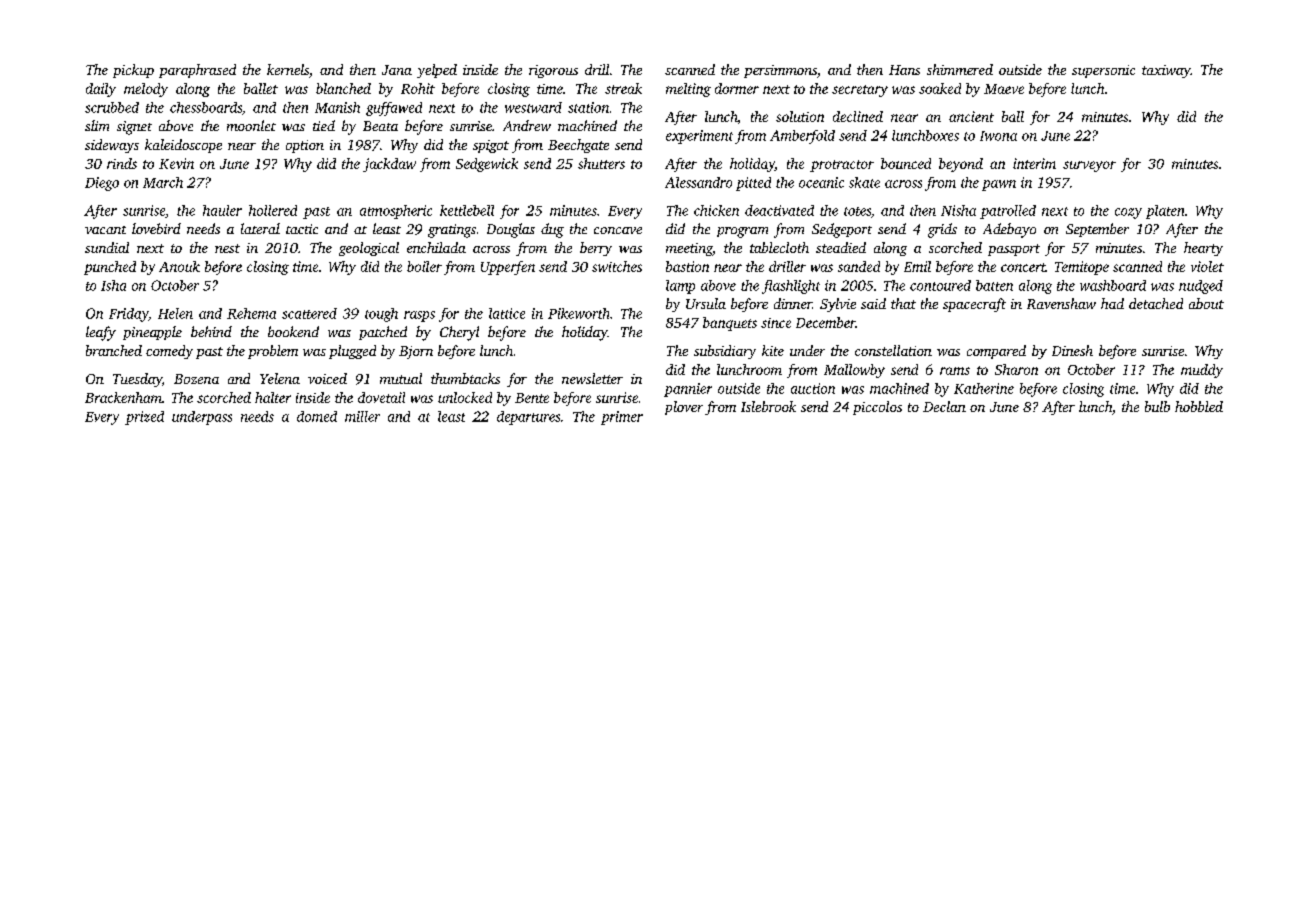 The image size is (1308, 924). I want to click on persimmons, so click(780, 71).
